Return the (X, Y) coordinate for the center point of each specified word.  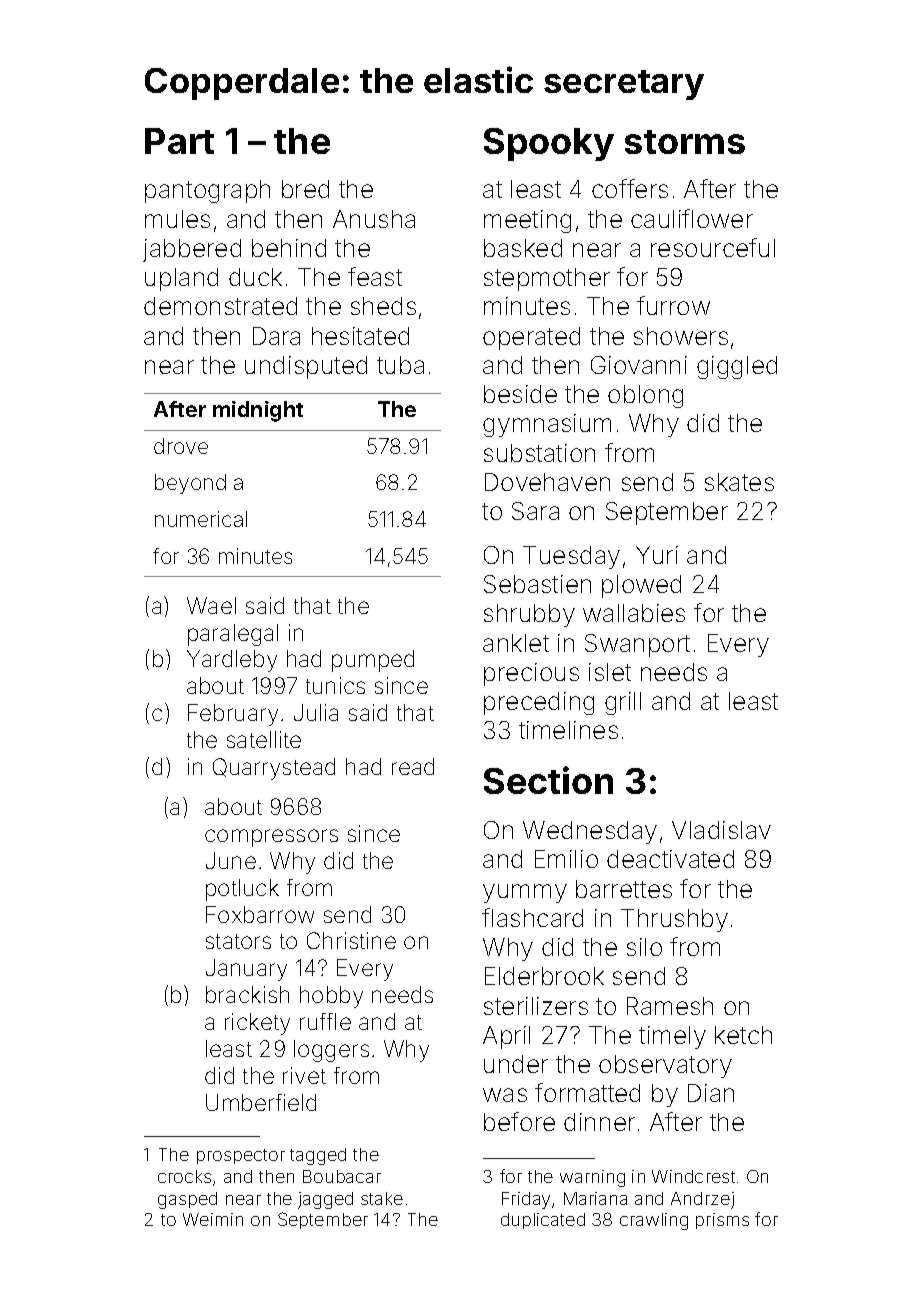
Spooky (549, 144)
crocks (184, 1176)
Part (179, 141)
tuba (400, 365)
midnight (258, 411)
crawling (654, 1221)
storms (685, 142)
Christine (351, 940)
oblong (645, 396)
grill (623, 703)
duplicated (543, 1221)
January (246, 970)
